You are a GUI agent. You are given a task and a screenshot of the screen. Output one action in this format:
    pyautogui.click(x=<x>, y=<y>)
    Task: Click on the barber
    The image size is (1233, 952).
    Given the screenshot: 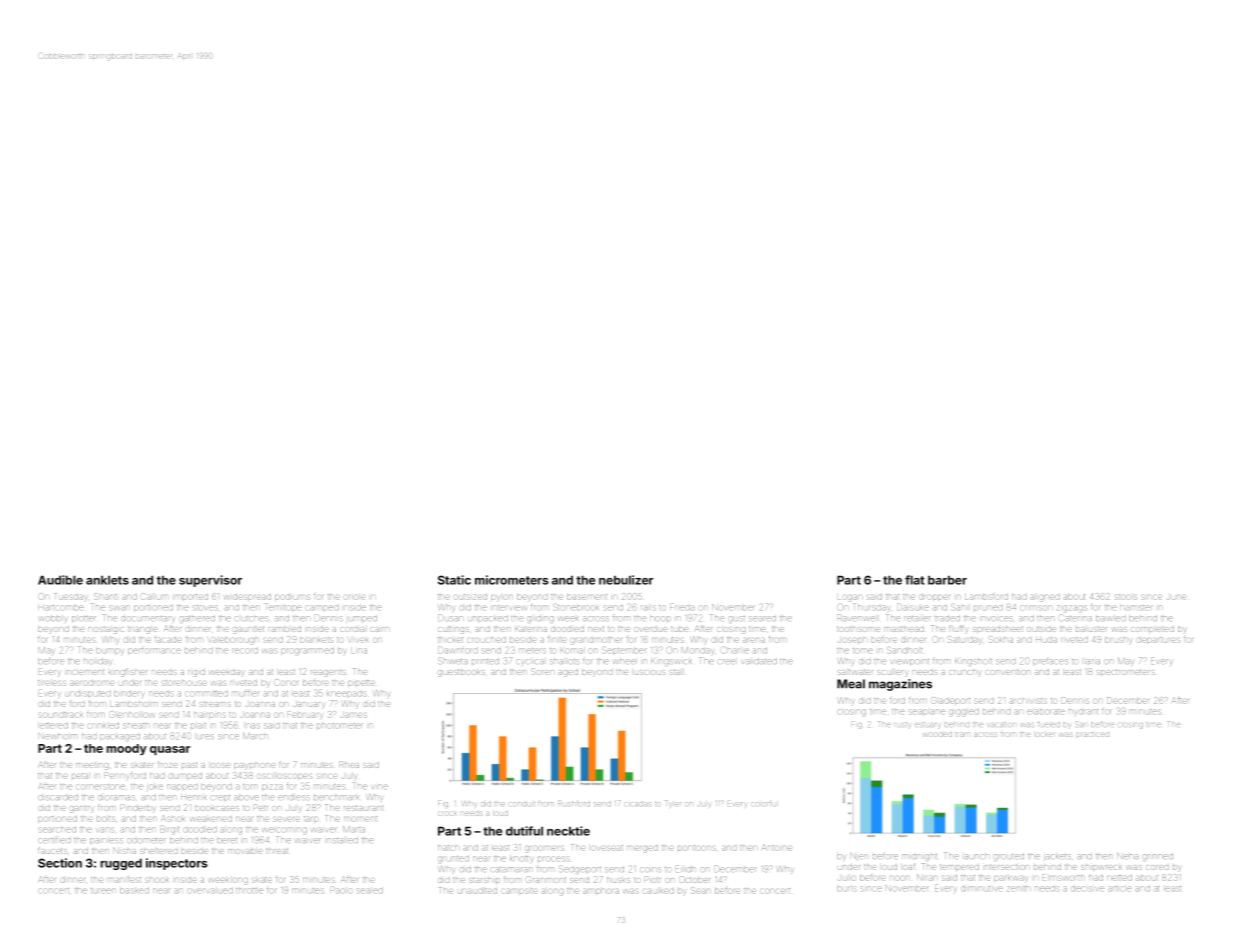 What is the action you would take?
    pyautogui.click(x=947, y=580)
